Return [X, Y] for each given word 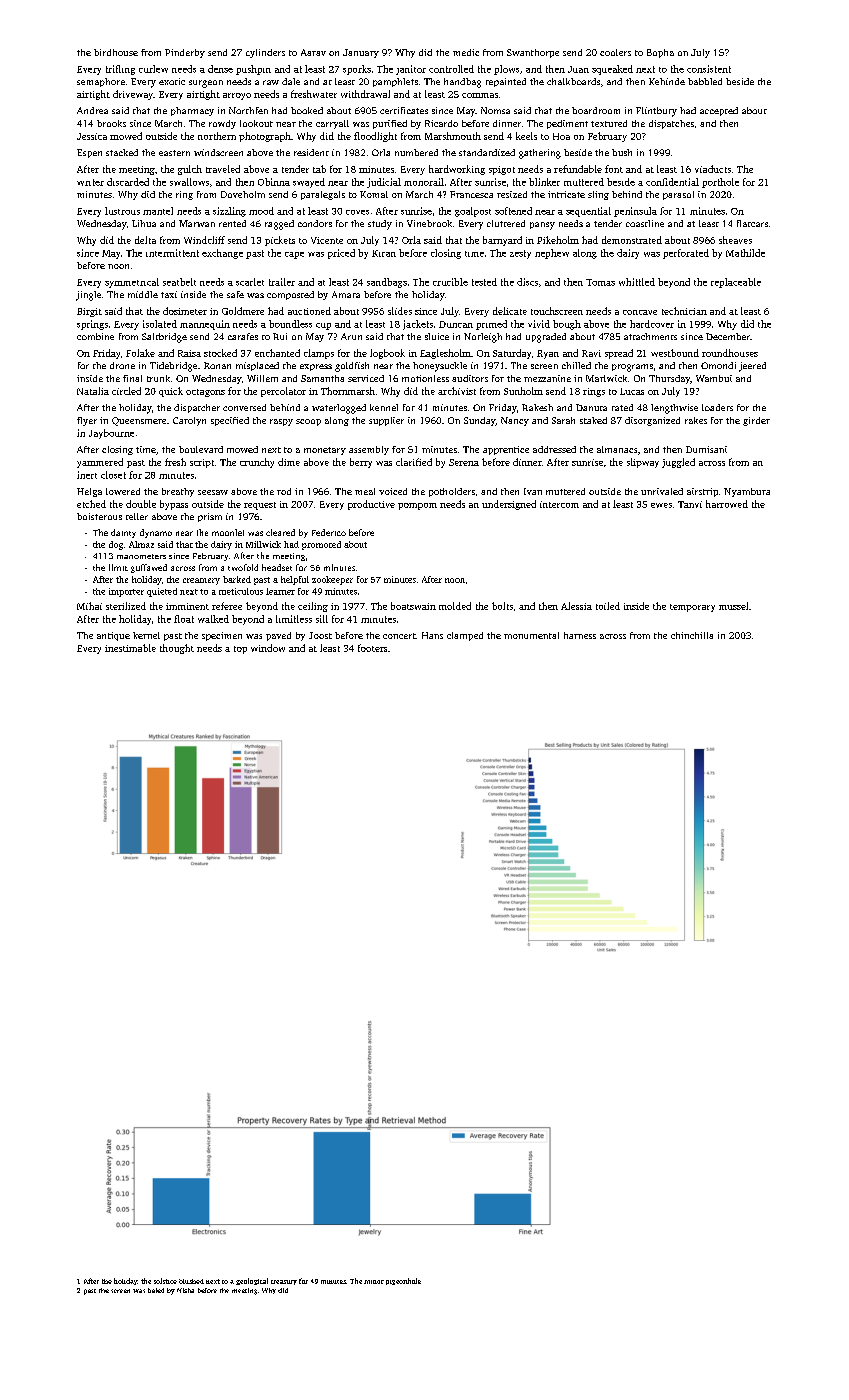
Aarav [313, 52]
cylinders [265, 53]
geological [252, 1281]
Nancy [515, 421]
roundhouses [730, 353]
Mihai [89, 606]
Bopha [660, 53]
